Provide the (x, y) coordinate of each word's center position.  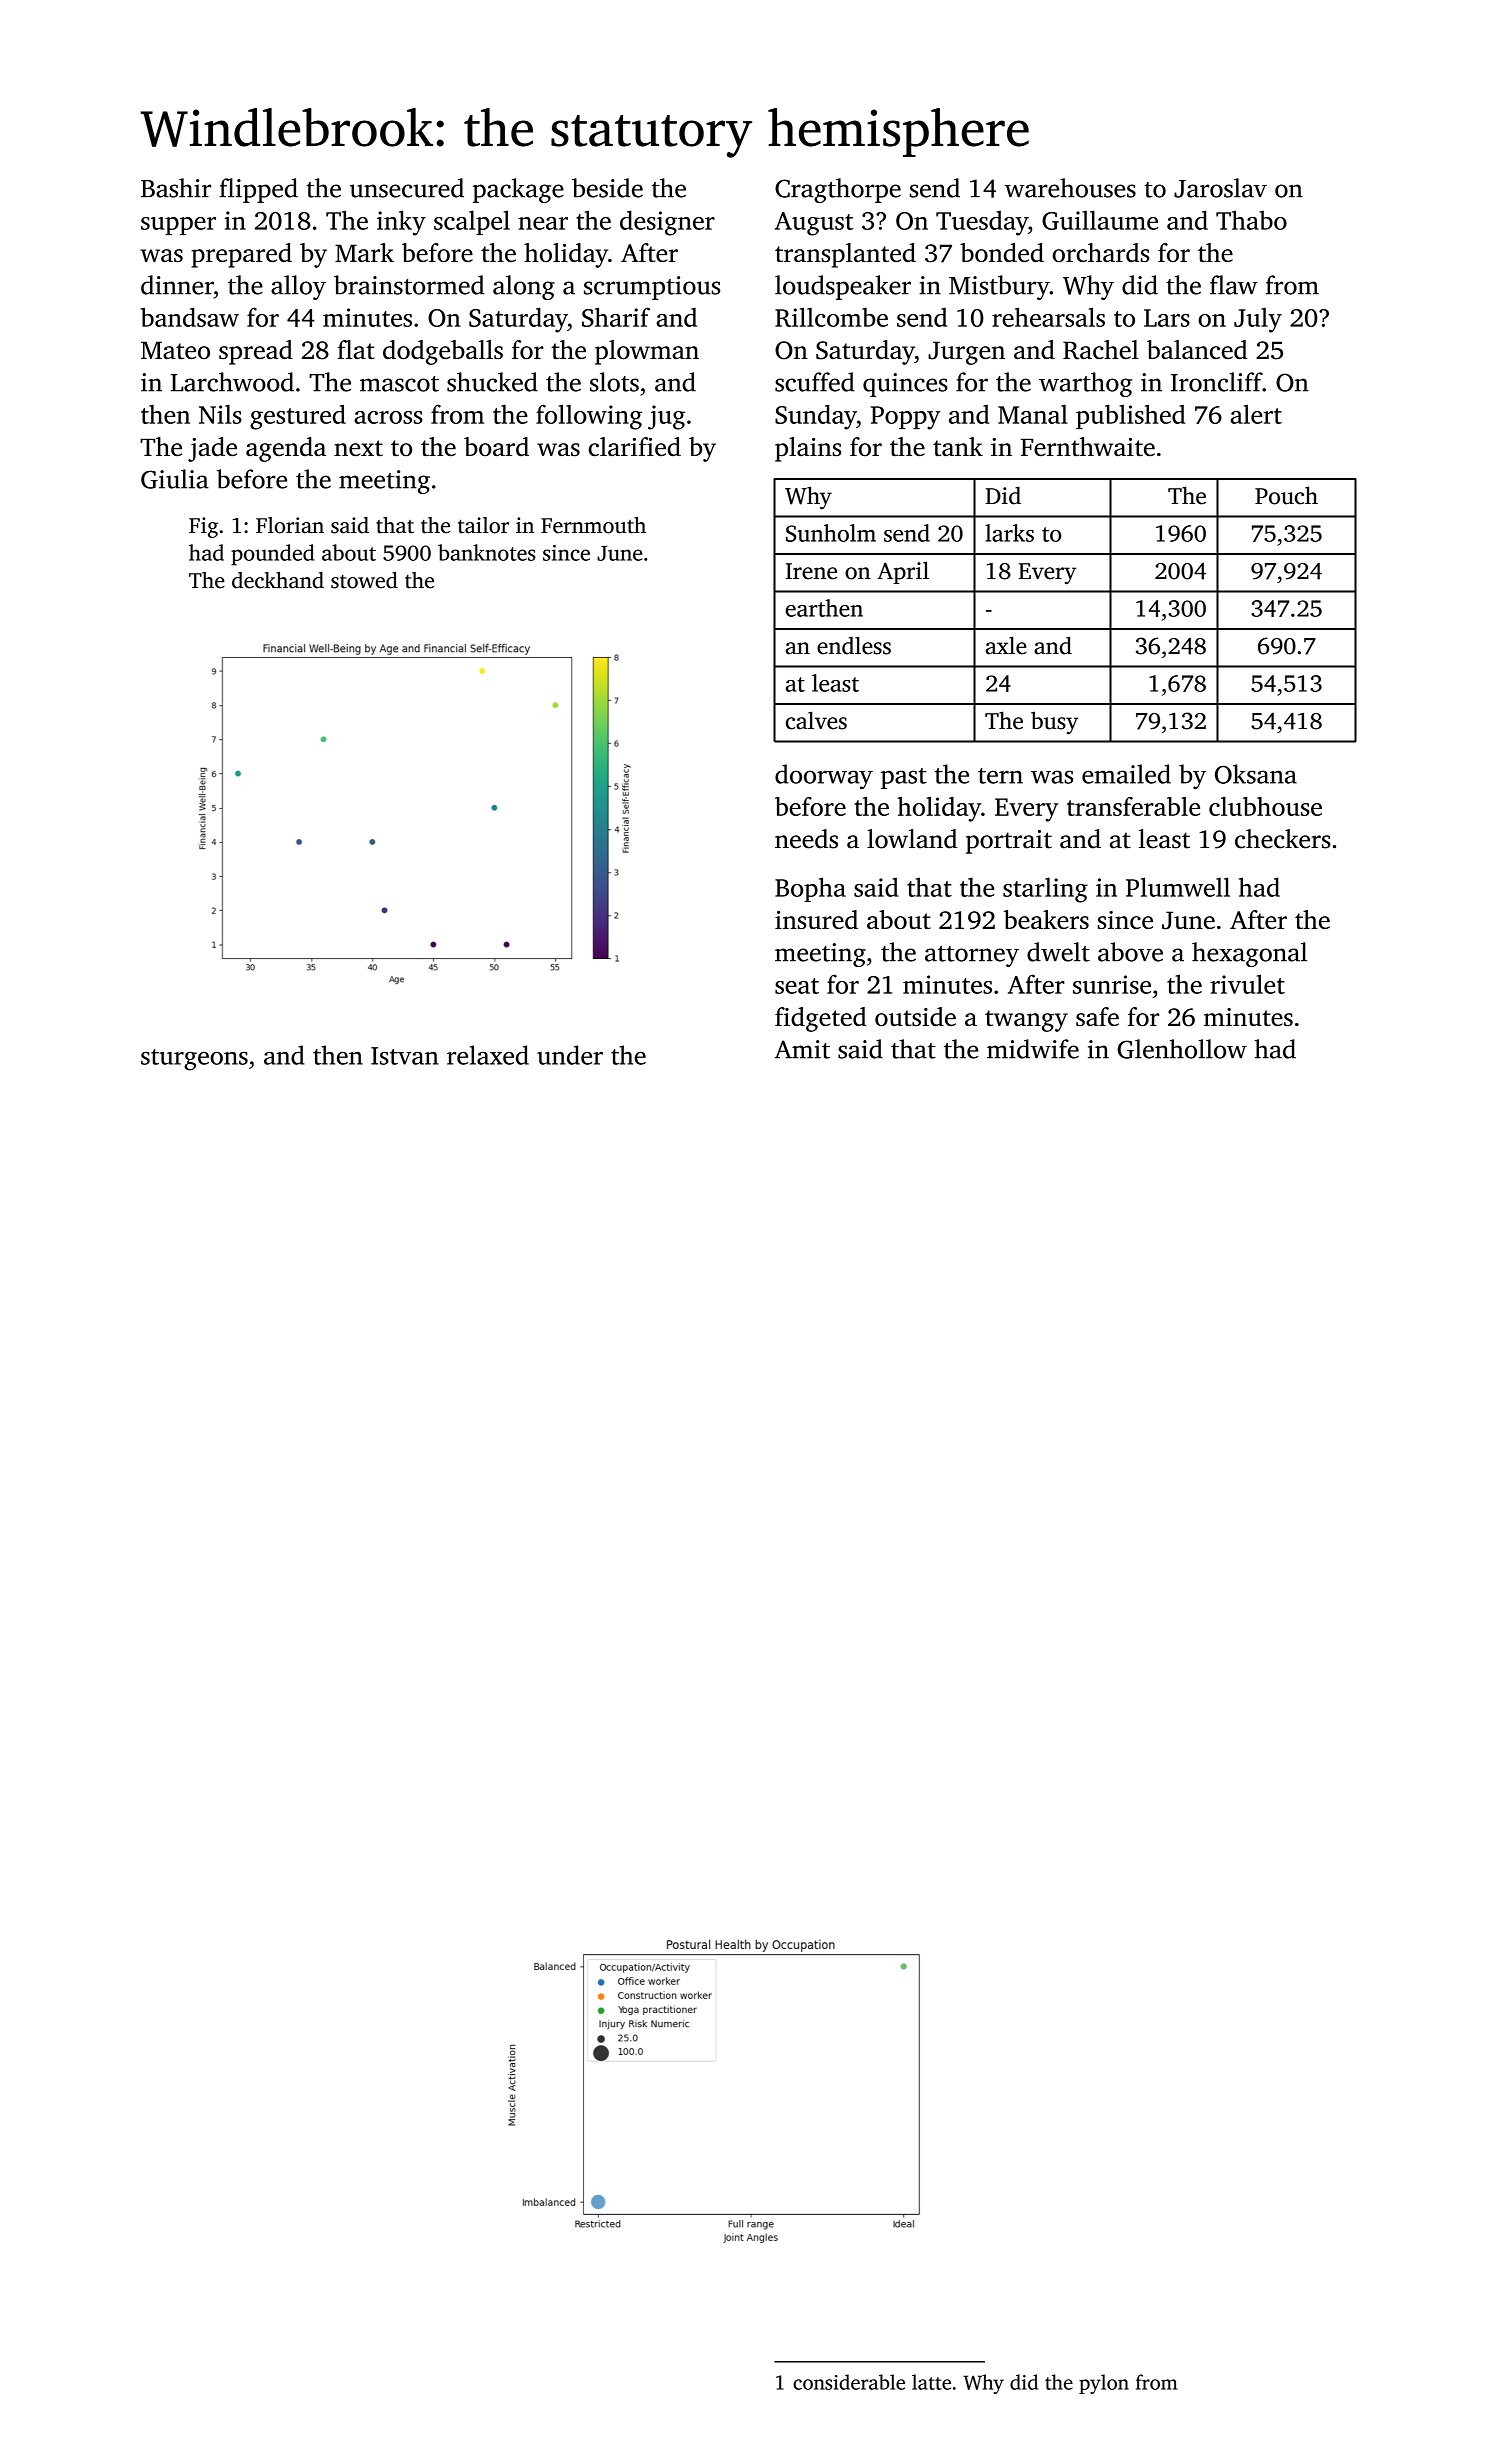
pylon (1104, 2384)
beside (607, 188)
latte (931, 2382)
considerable (849, 2382)
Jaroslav (1220, 188)
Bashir (176, 188)
